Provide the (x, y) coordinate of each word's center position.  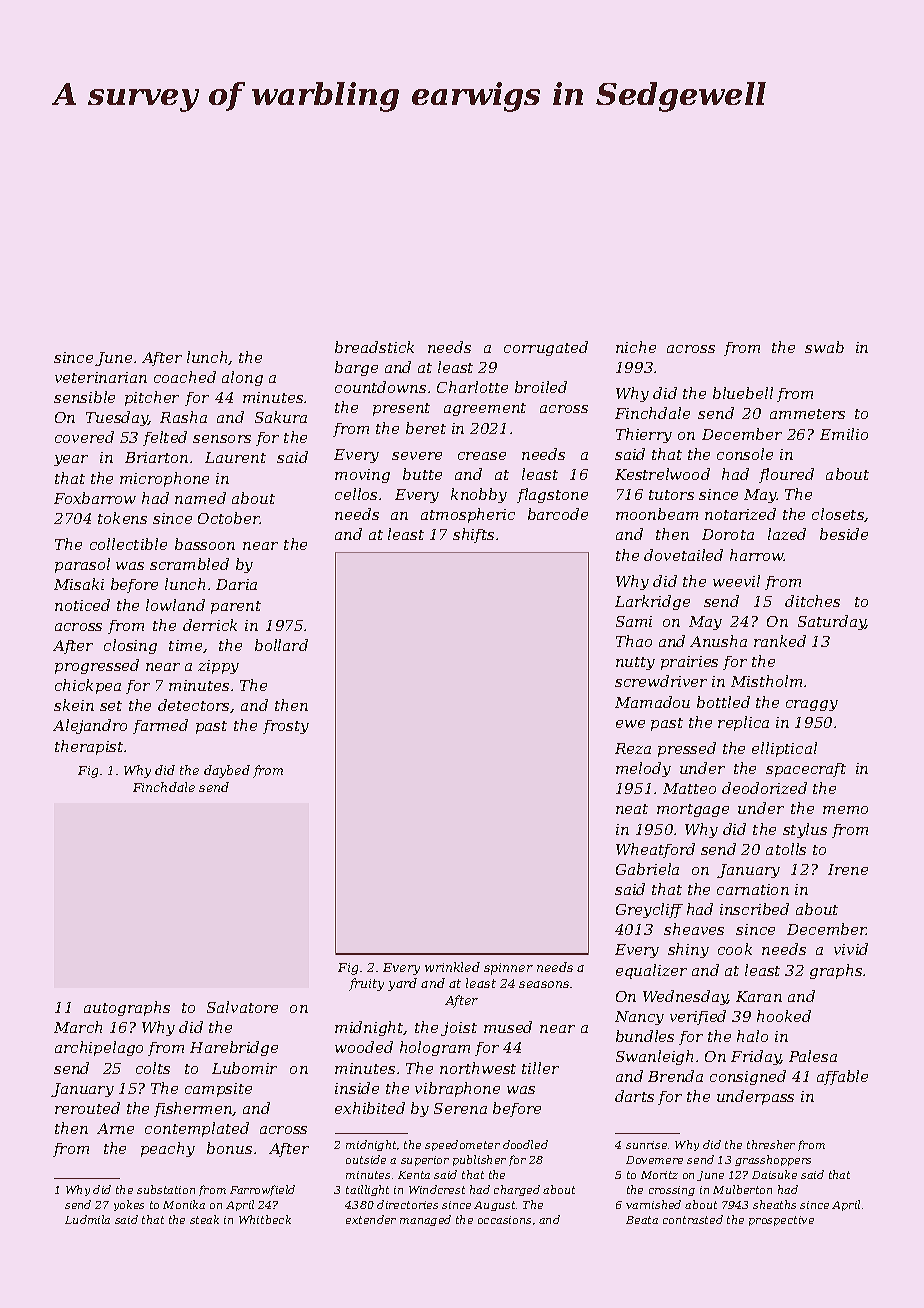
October (229, 518)
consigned (748, 1077)
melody (643, 769)
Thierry (644, 435)
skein (74, 705)
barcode (558, 514)
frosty (286, 727)
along (242, 378)
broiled (541, 387)
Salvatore (242, 1007)
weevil (736, 581)
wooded (364, 1047)
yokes (129, 1205)
